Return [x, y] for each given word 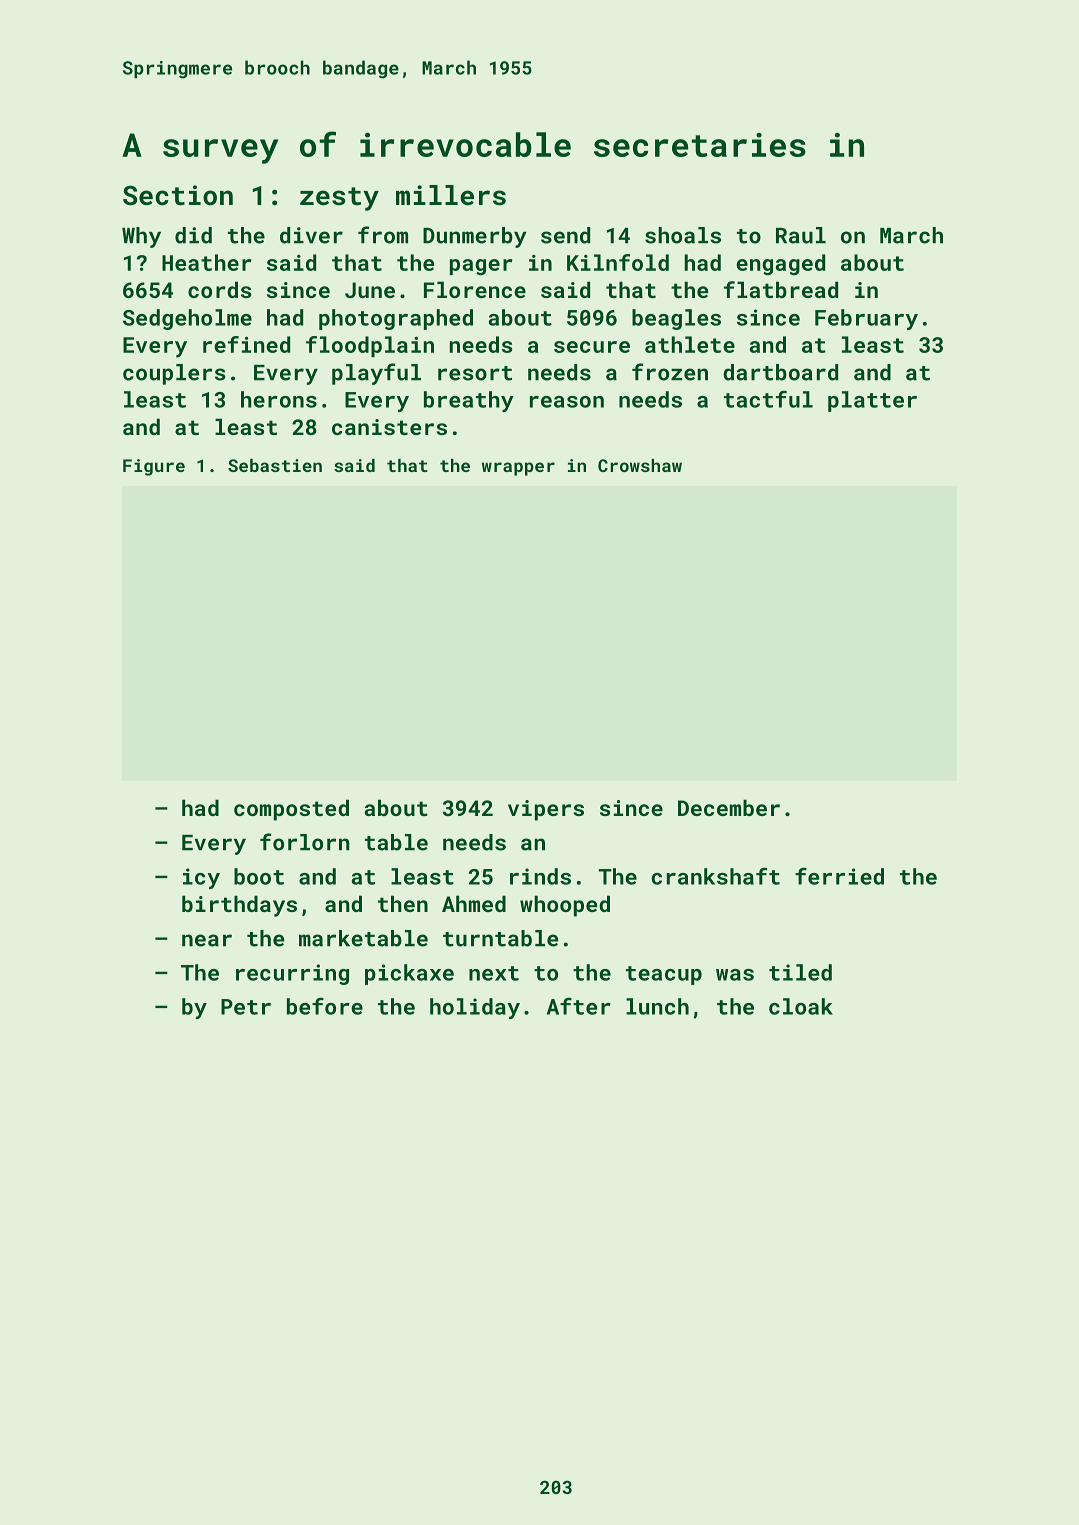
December [729, 807]
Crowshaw [640, 465]
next [494, 973]
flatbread [781, 289]
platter [872, 401]
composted [291, 810]
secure [592, 347]
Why [141, 237]
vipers [546, 810]
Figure [154, 467]
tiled [800, 972]
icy [201, 878]
